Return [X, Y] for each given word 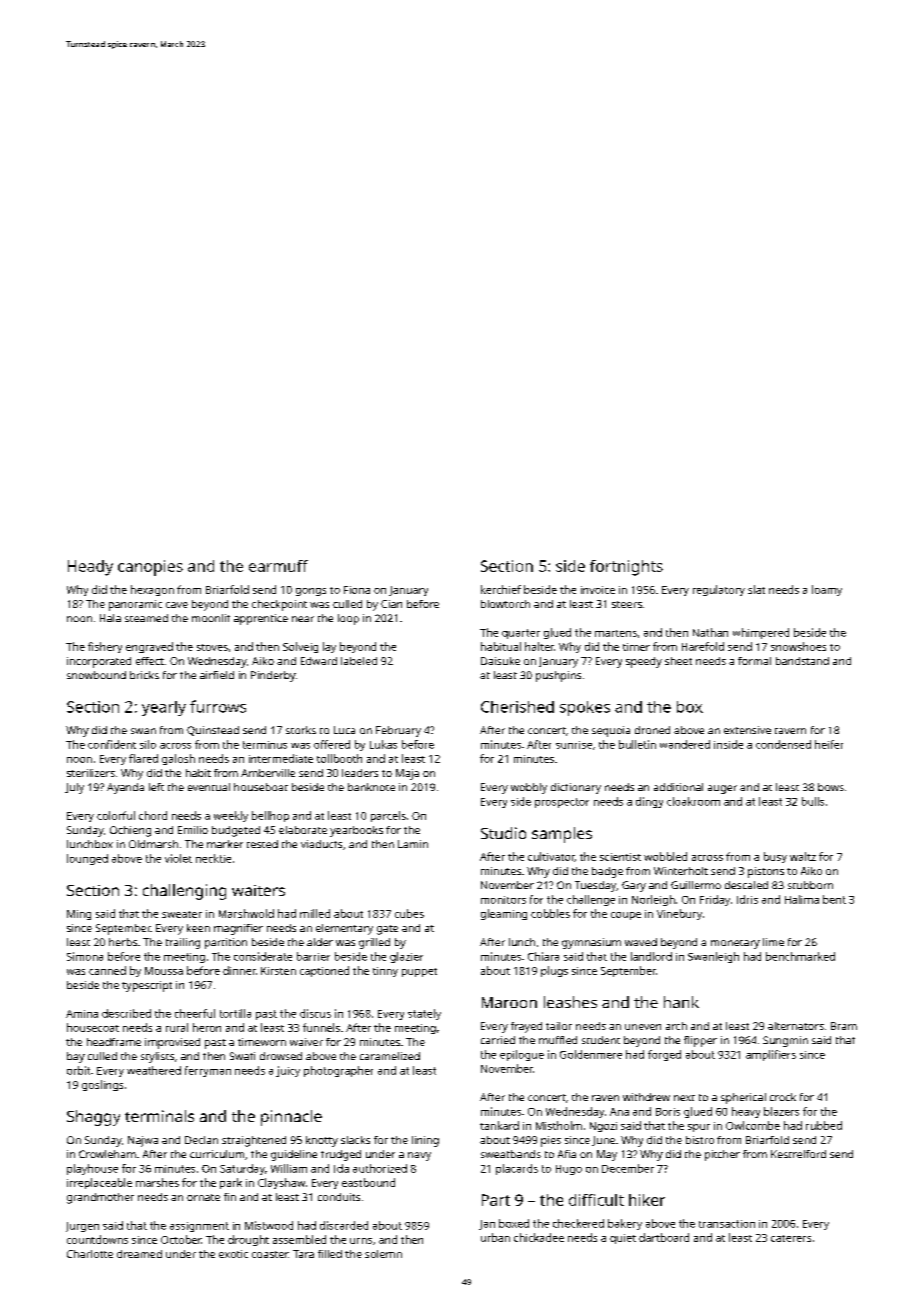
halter [539, 646]
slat [756, 589]
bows [831, 787]
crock [783, 1097]
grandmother [100, 1198]
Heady [90, 568]
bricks [144, 675]
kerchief [501, 589]
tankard [499, 1125]
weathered [154, 1070]
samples [562, 835]
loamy [827, 590]
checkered [578, 1223]
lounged [87, 859]
